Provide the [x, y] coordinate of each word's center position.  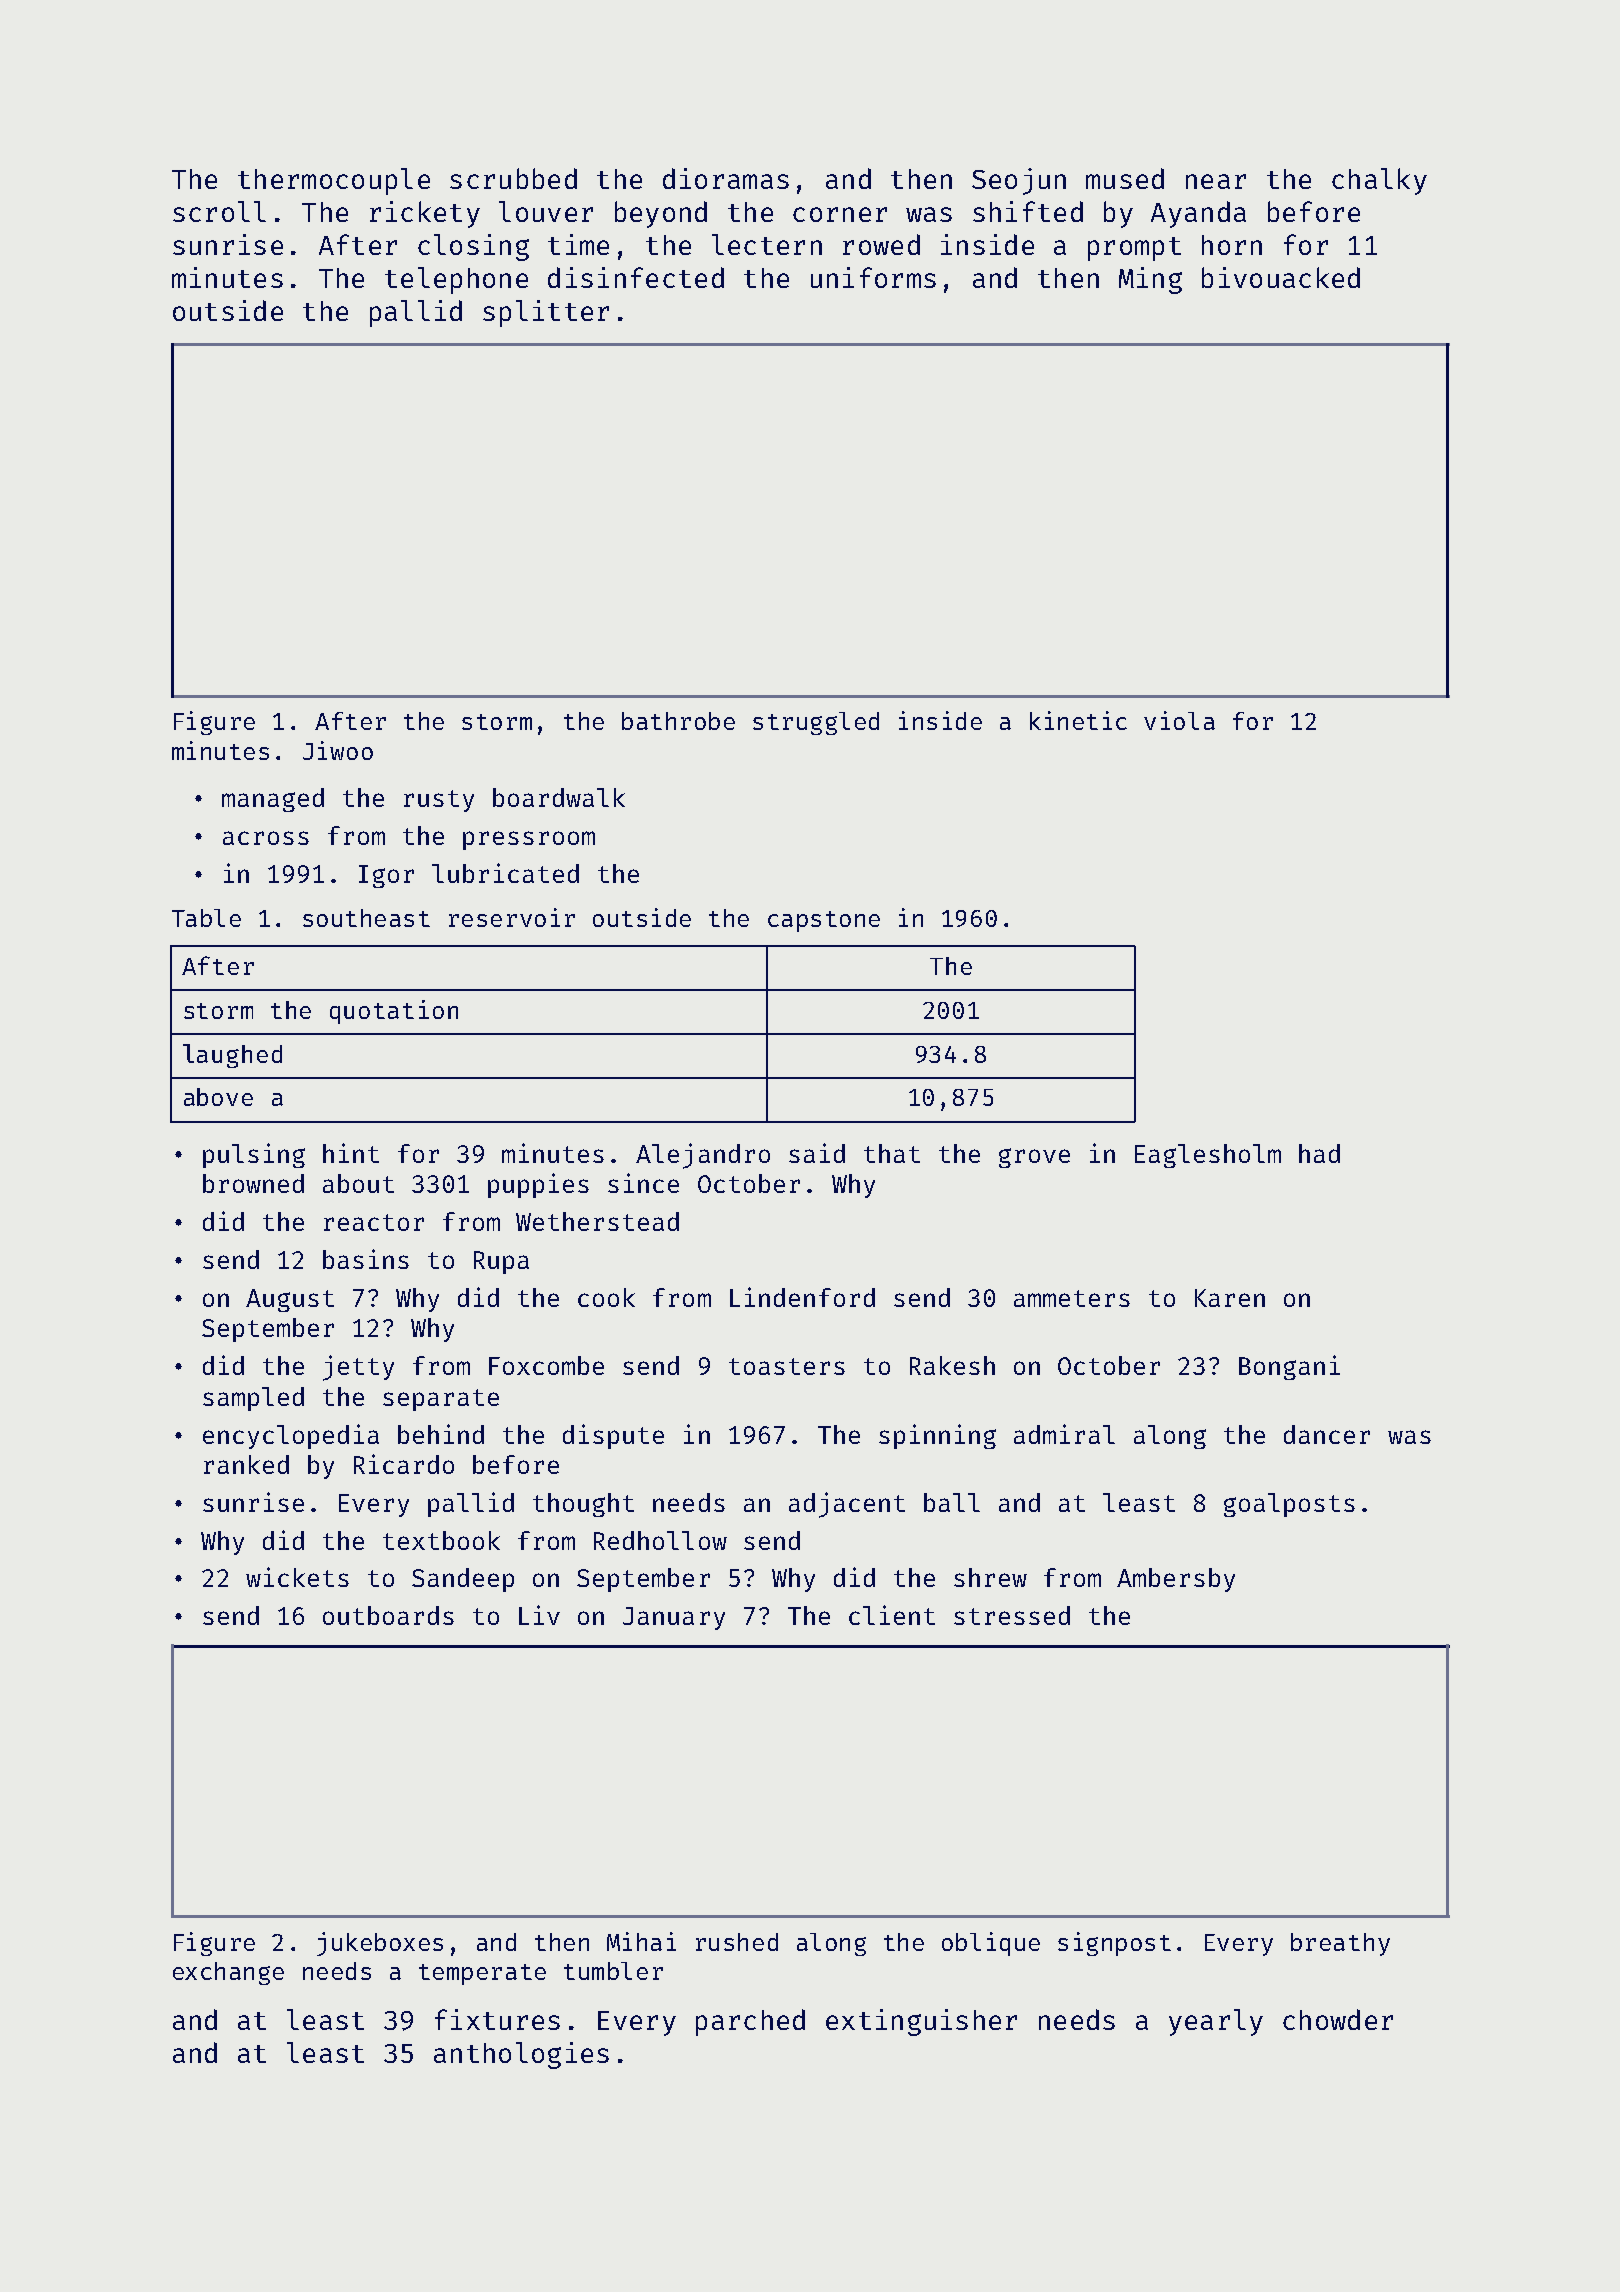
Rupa [501, 1262]
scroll [219, 211]
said [817, 1153]
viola [1179, 720]
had [1319, 1153]
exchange [228, 1973]
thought [583, 1505]
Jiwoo [338, 750]
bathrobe [678, 721]
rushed [737, 1942]
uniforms [873, 277]
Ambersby [1176, 1580]
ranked [246, 1464]
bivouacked [1281, 277]
